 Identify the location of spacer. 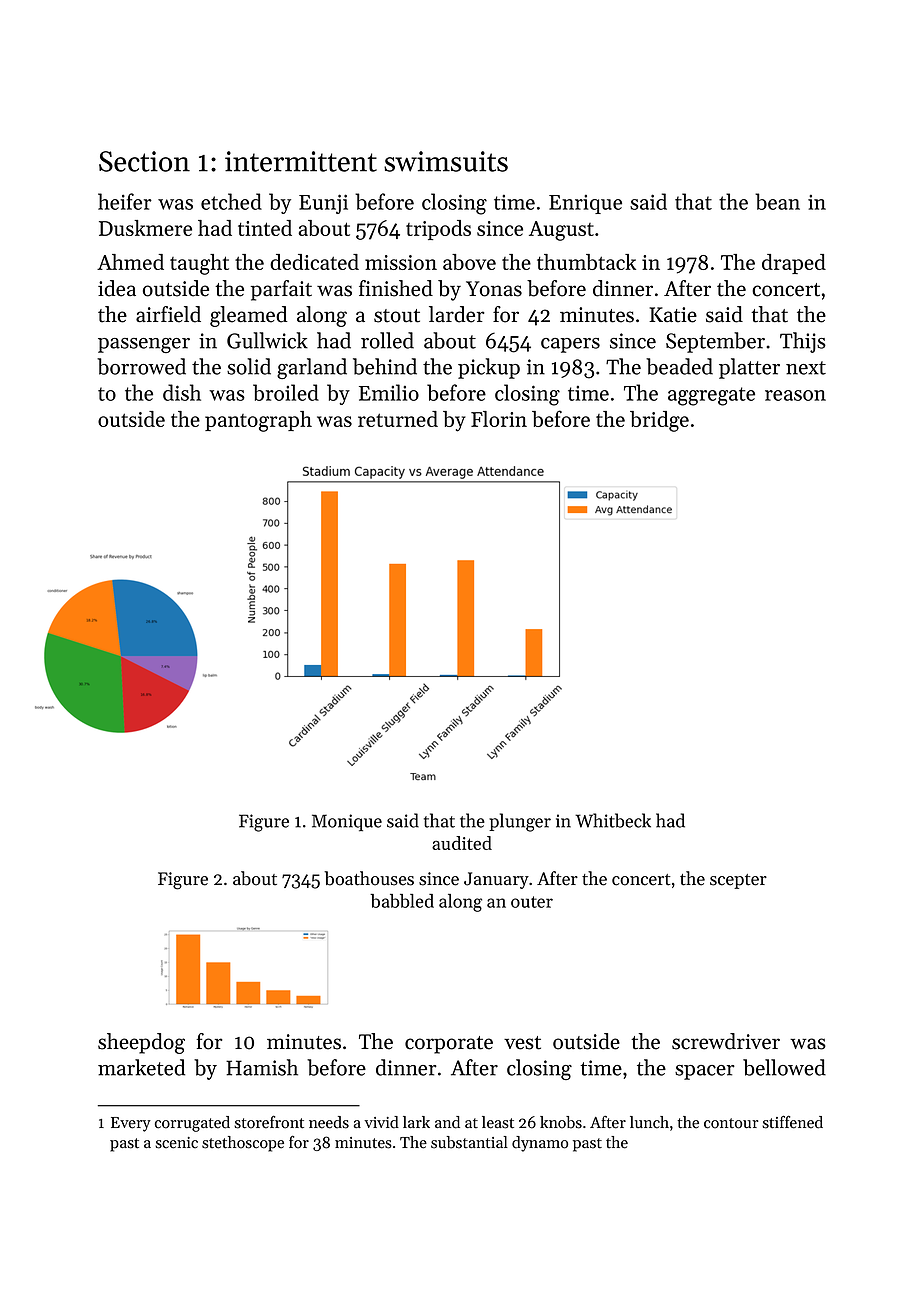
(705, 1072).
